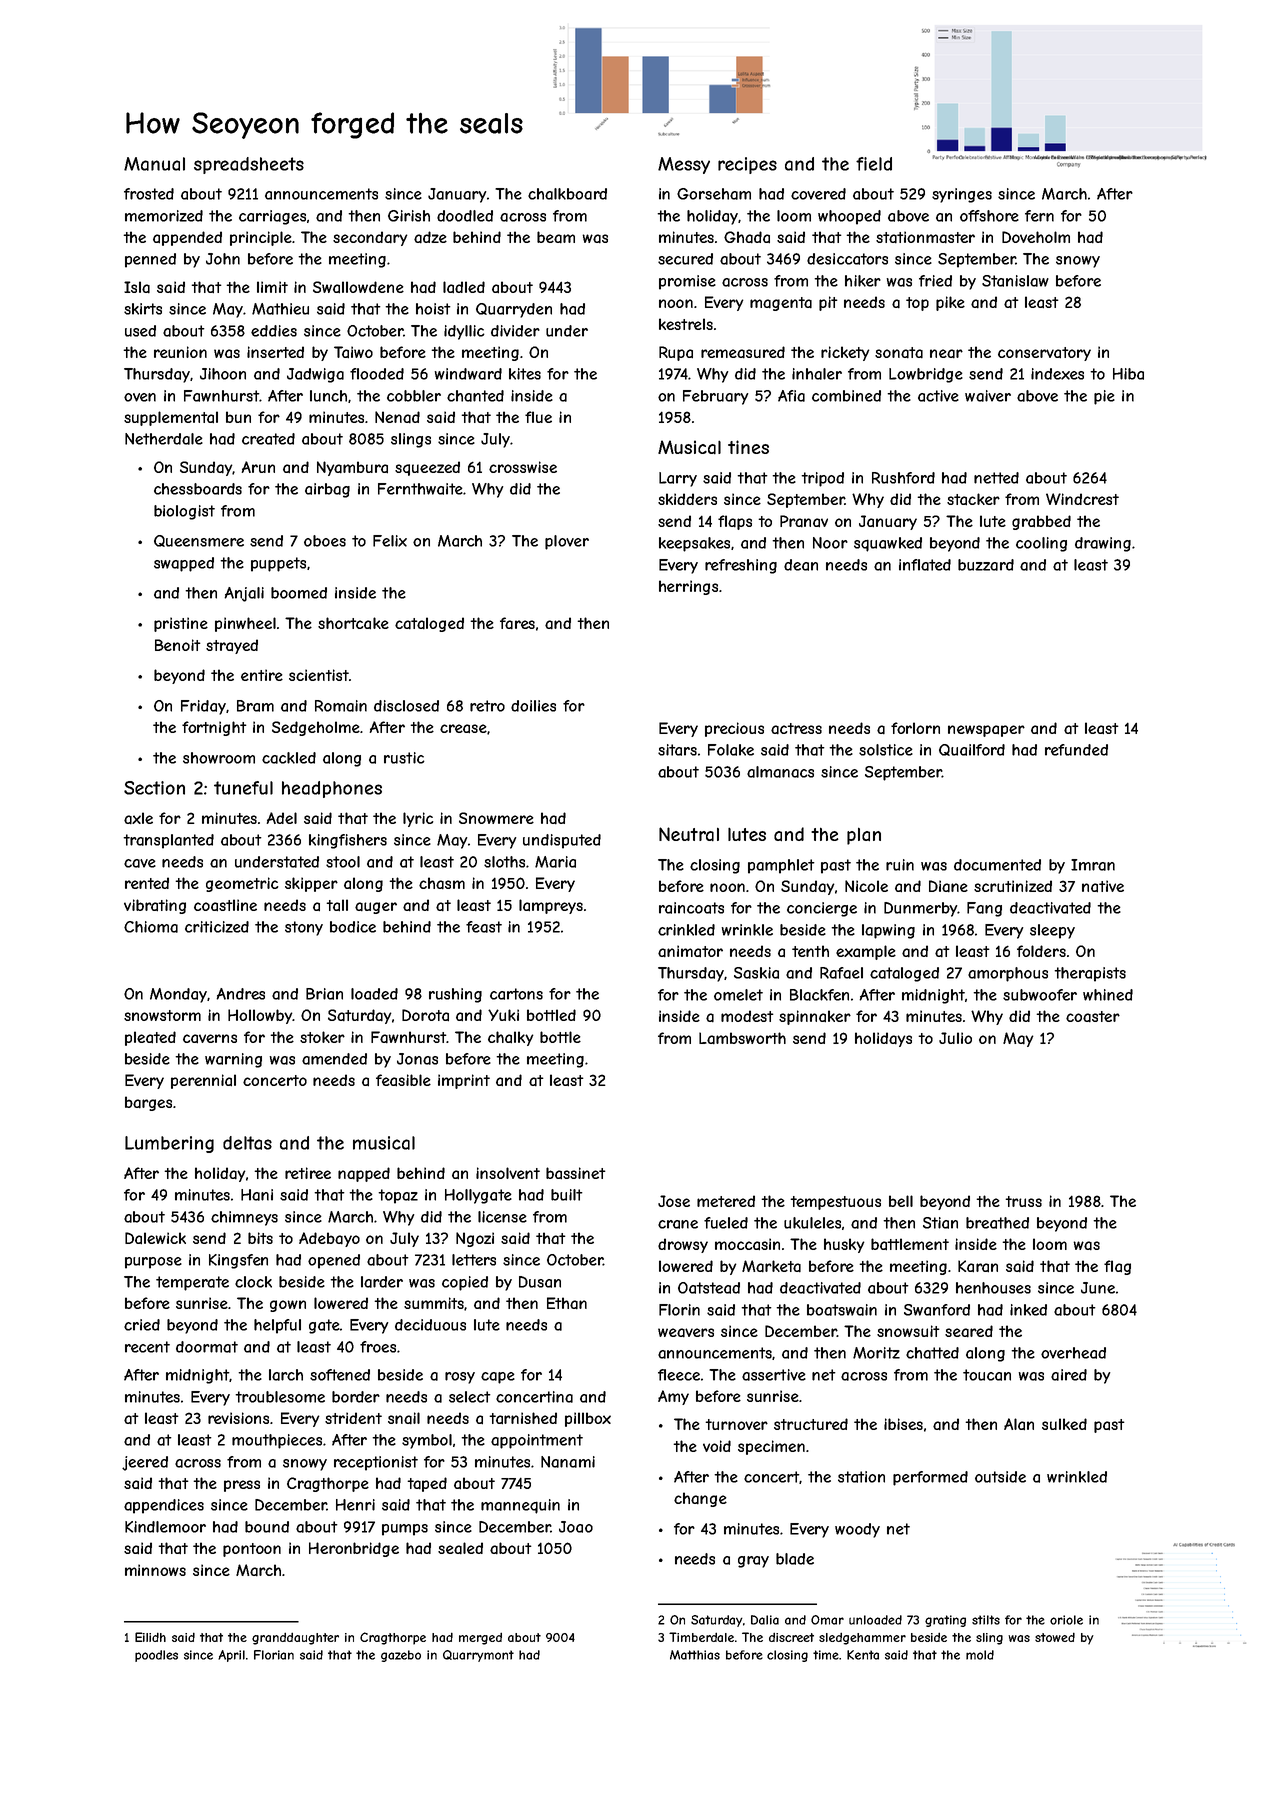 The width and height of the page is (1270, 1797). I want to click on ruin, so click(900, 865).
